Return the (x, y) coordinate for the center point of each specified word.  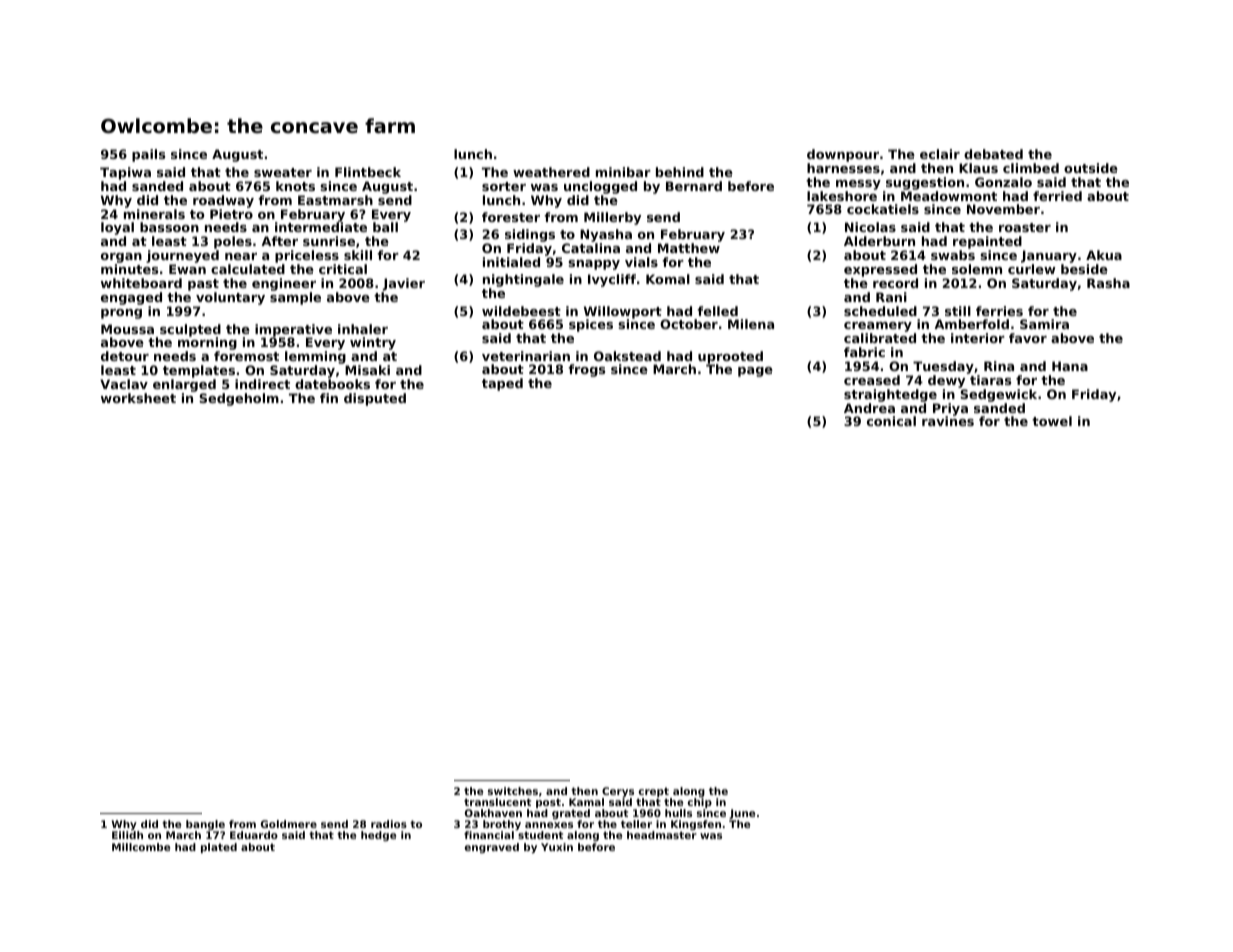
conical (891, 421)
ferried (1057, 196)
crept (654, 792)
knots (295, 186)
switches (513, 791)
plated (219, 848)
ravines (948, 421)
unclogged (600, 187)
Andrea (869, 408)
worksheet (138, 398)
